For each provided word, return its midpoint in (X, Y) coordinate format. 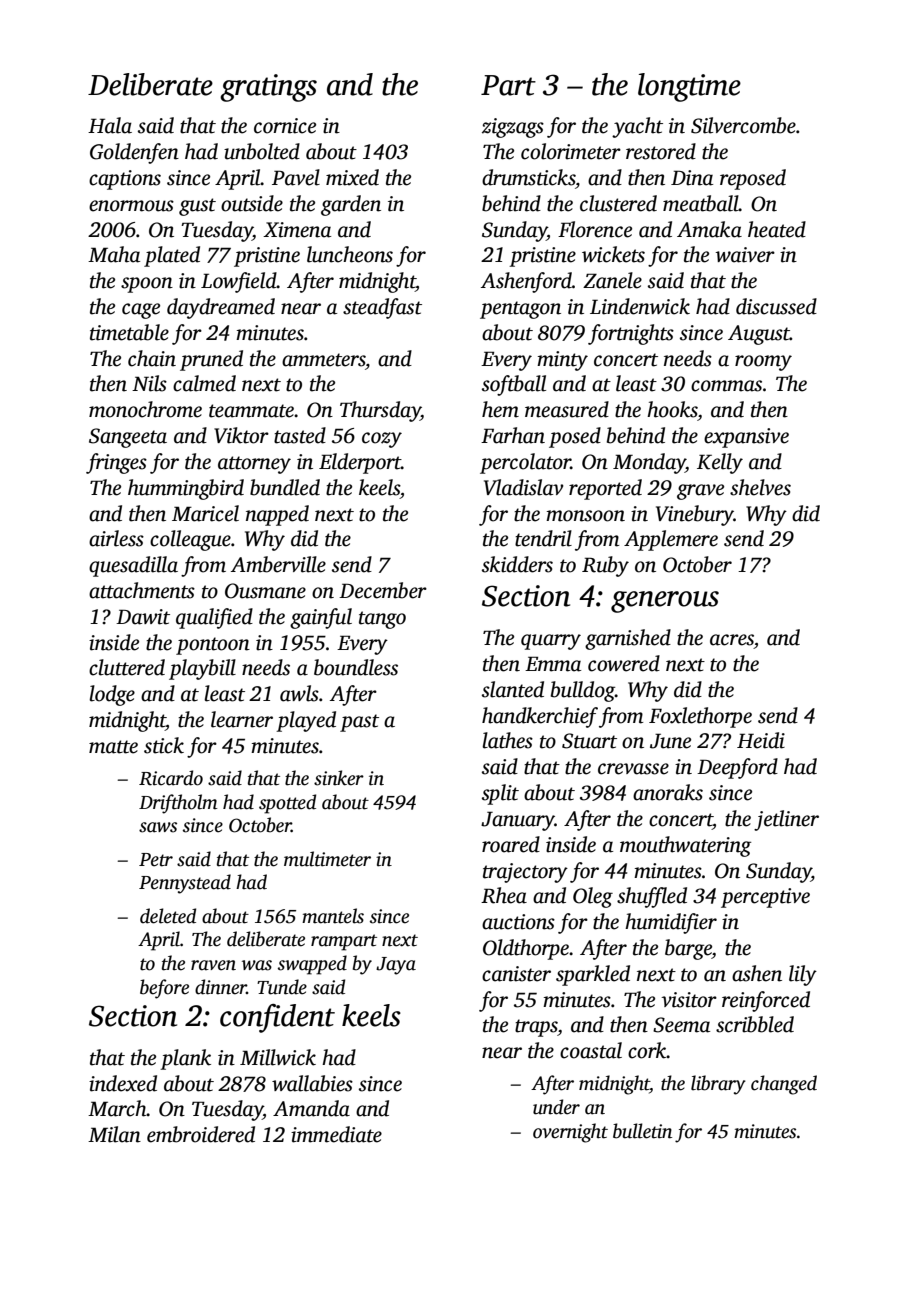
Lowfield (239, 282)
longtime (689, 87)
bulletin (642, 1131)
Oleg (593, 897)
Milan (114, 1134)
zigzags (513, 128)
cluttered (127, 667)
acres (732, 640)
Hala (110, 125)
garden (351, 205)
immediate (336, 1134)
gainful (321, 618)
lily (803, 975)
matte (113, 747)
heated (777, 229)
